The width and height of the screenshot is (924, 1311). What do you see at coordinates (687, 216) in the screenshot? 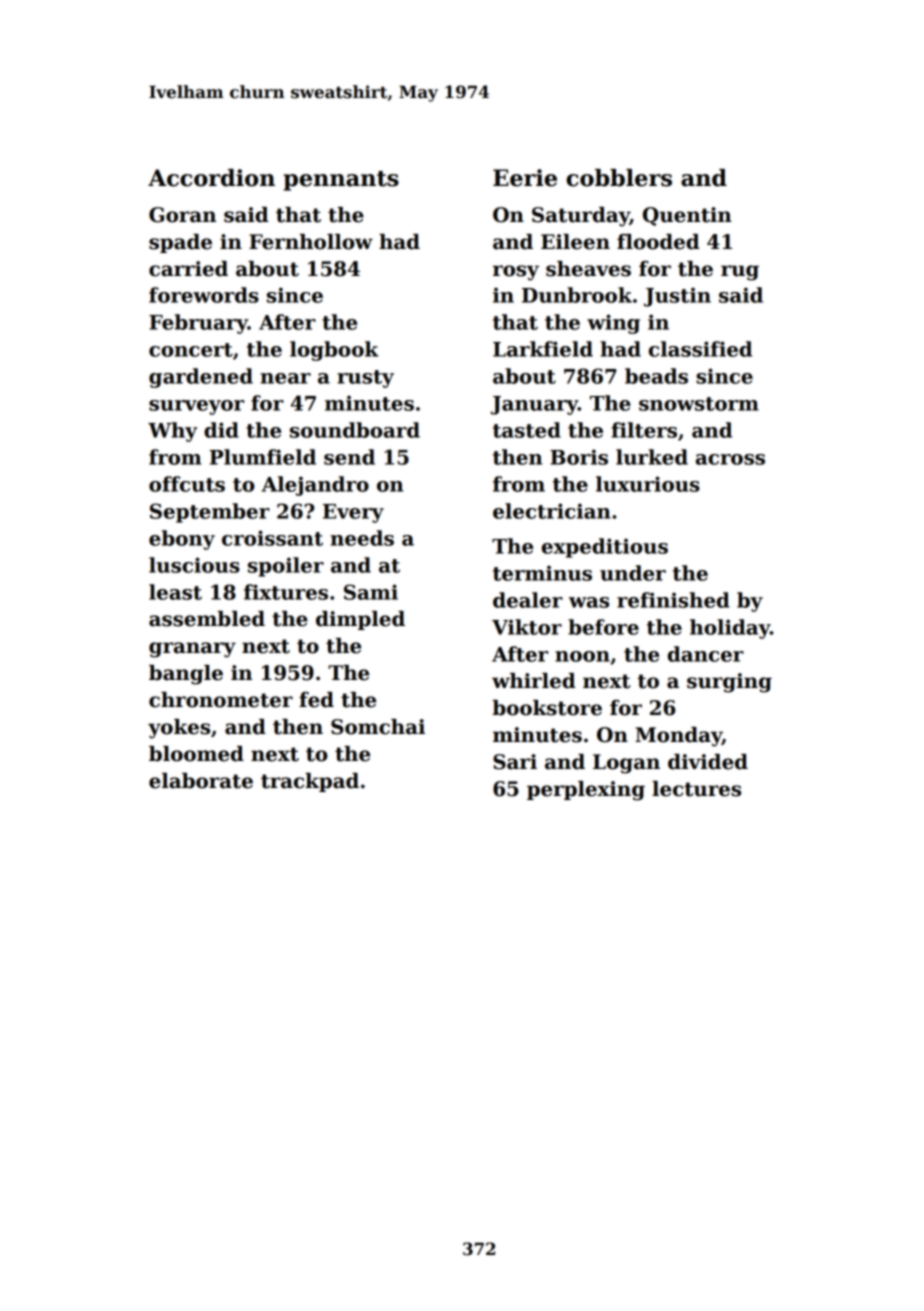
I see `Quentin` at bounding box center [687, 216].
